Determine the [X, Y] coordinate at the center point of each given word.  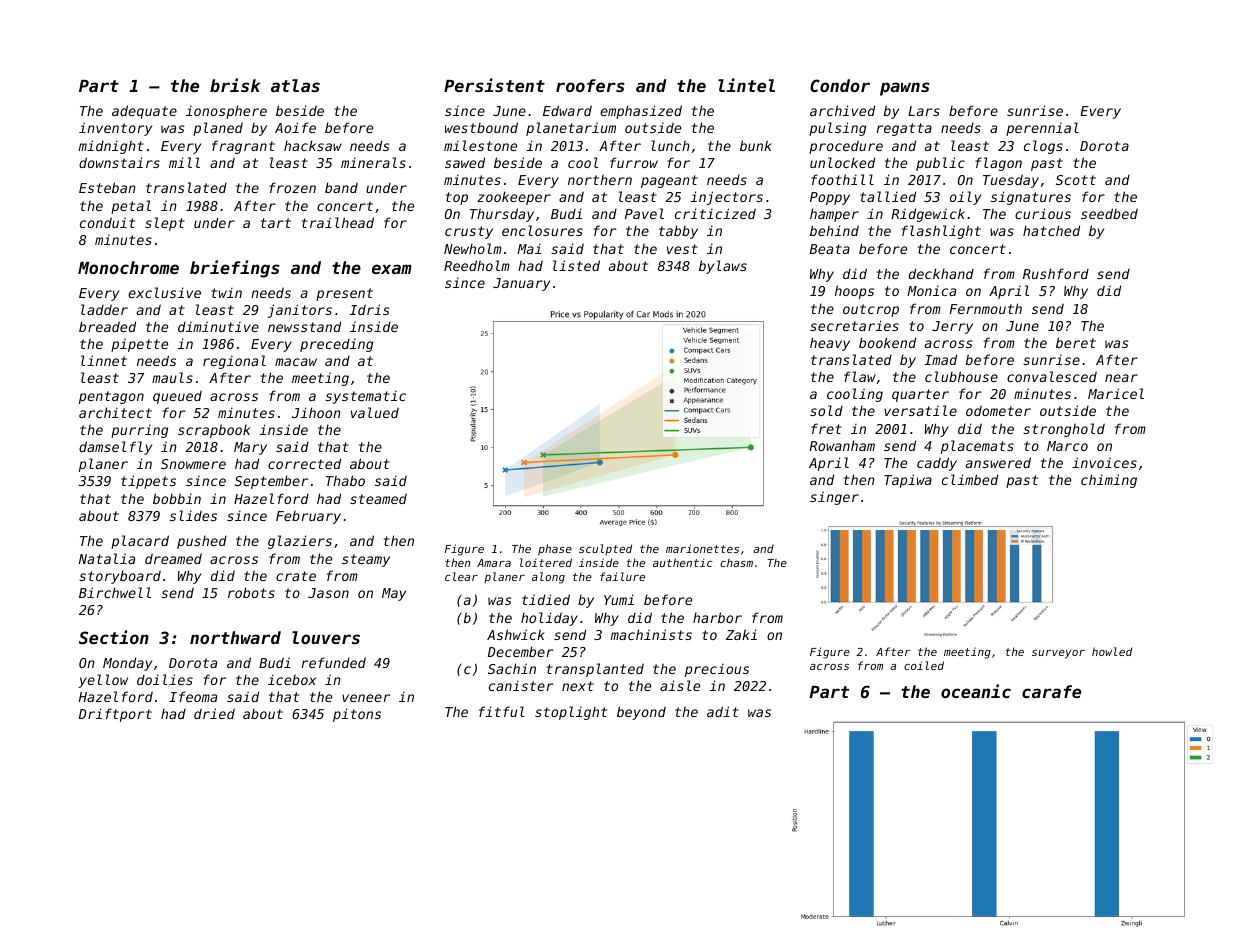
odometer [998, 410]
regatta [904, 129]
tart [276, 223]
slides [193, 515]
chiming [1109, 481]
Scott [1076, 180]
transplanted [595, 670]
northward [235, 637]
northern [600, 179]
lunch [670, 145]
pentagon [111, 397]
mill [184, 162]
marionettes [702, 548]
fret [826, 428]
